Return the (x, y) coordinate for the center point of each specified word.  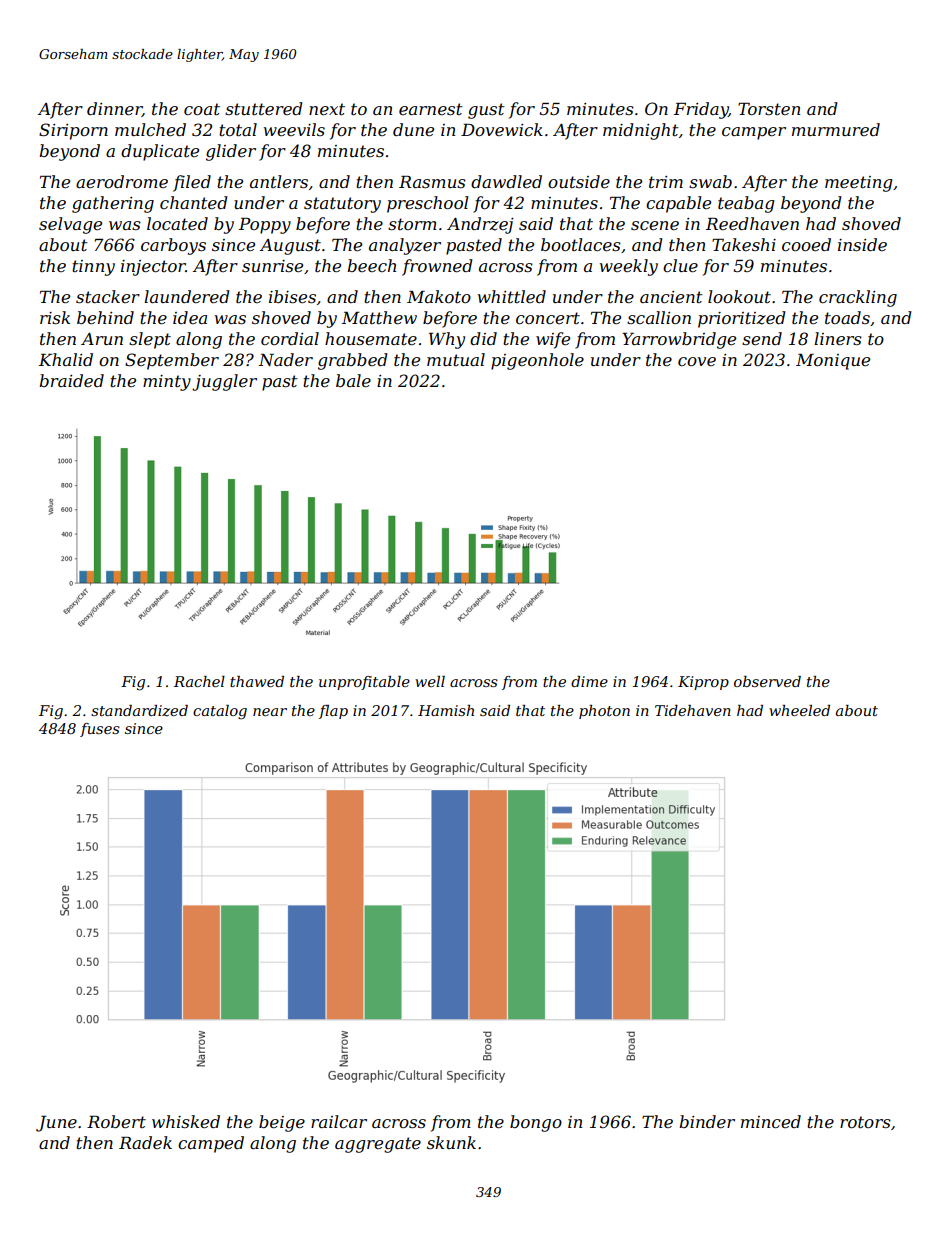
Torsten (769, 109)
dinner (114, 109)
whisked (186, 1121)
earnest (431, 109)
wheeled (799, 710)
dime (589, 681)
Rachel (199, 681)
